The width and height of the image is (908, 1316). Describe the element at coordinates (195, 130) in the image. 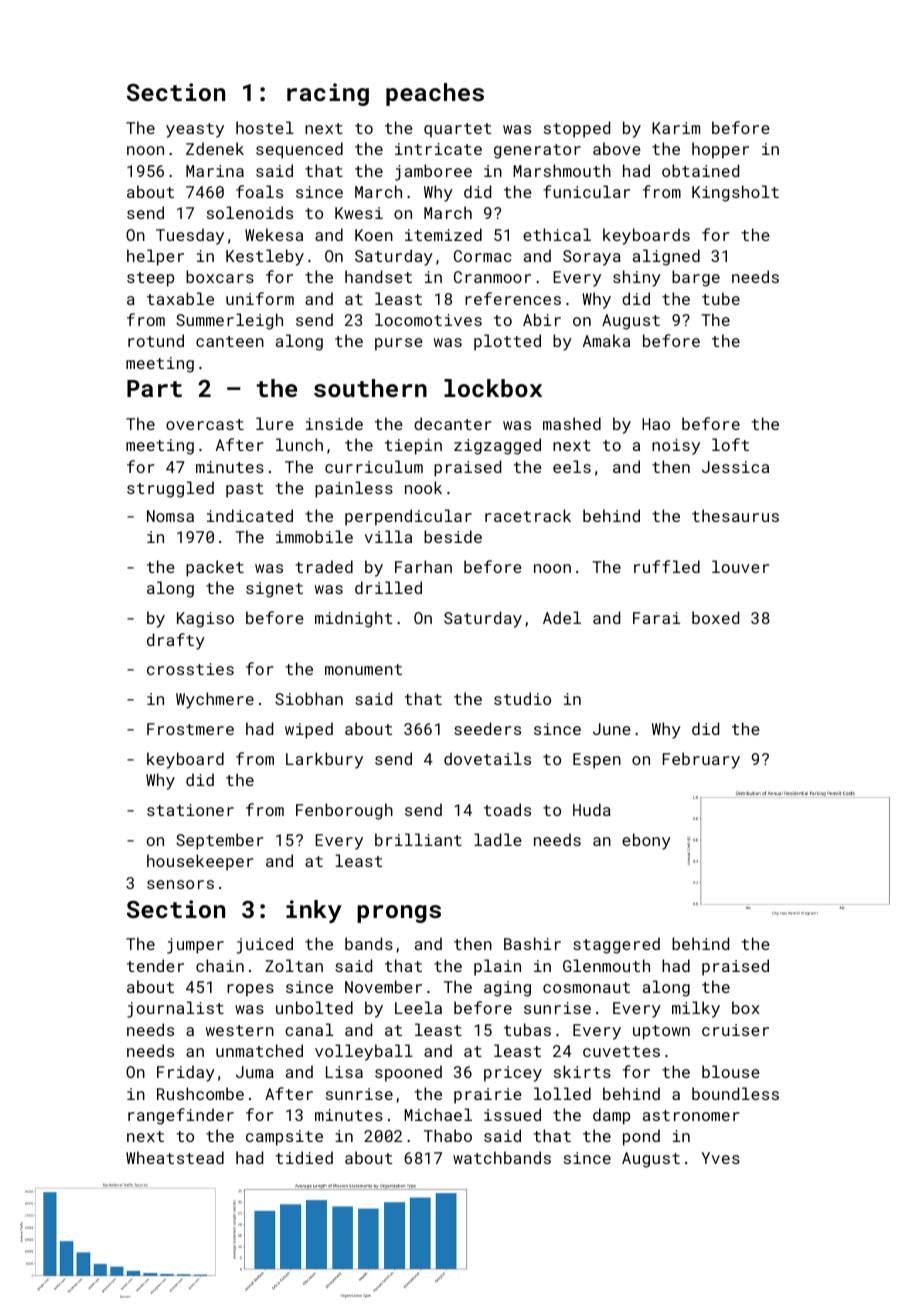

I see `yeasty` at that location.
